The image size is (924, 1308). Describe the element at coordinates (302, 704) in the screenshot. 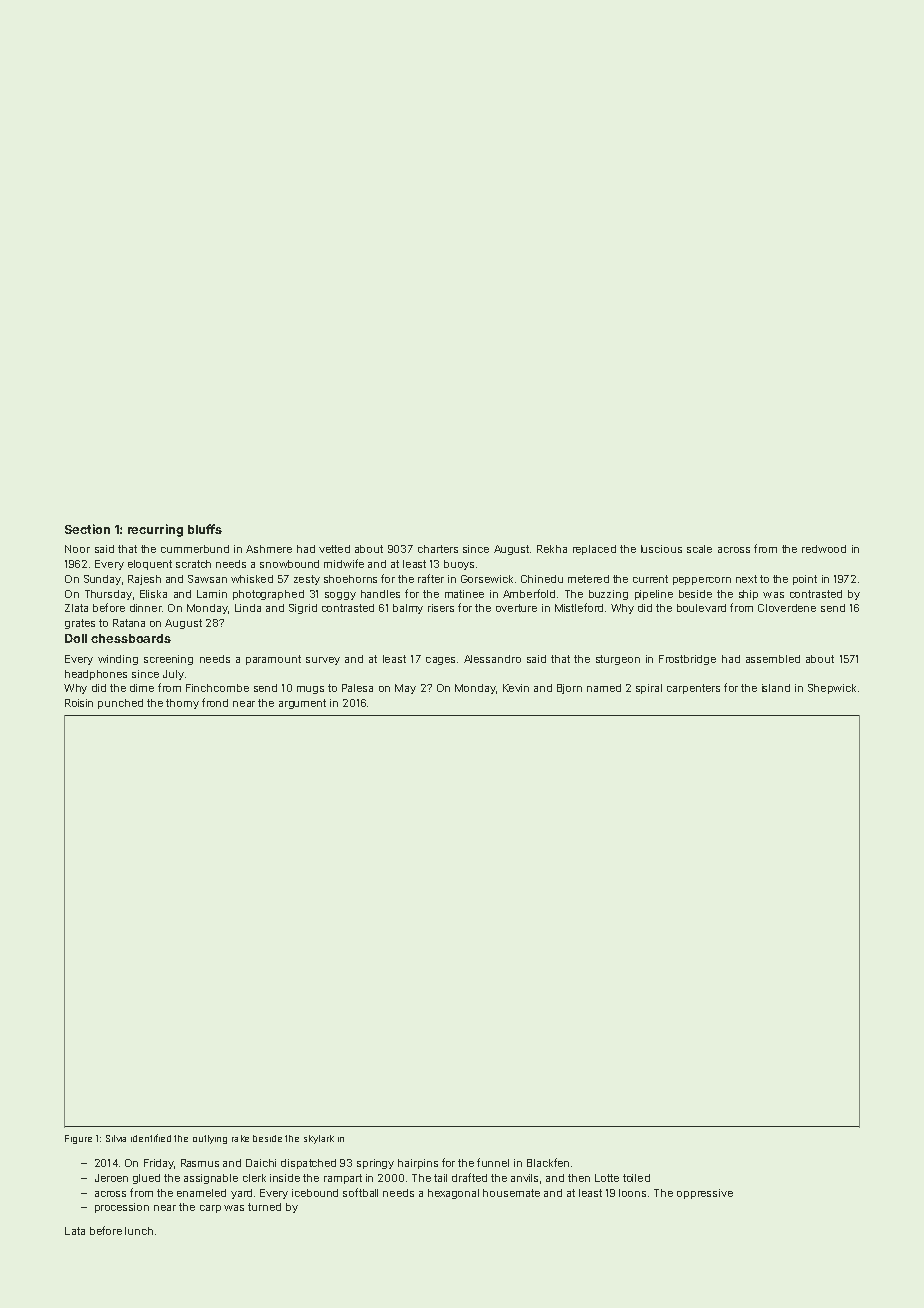

I see `argument` at that location.
